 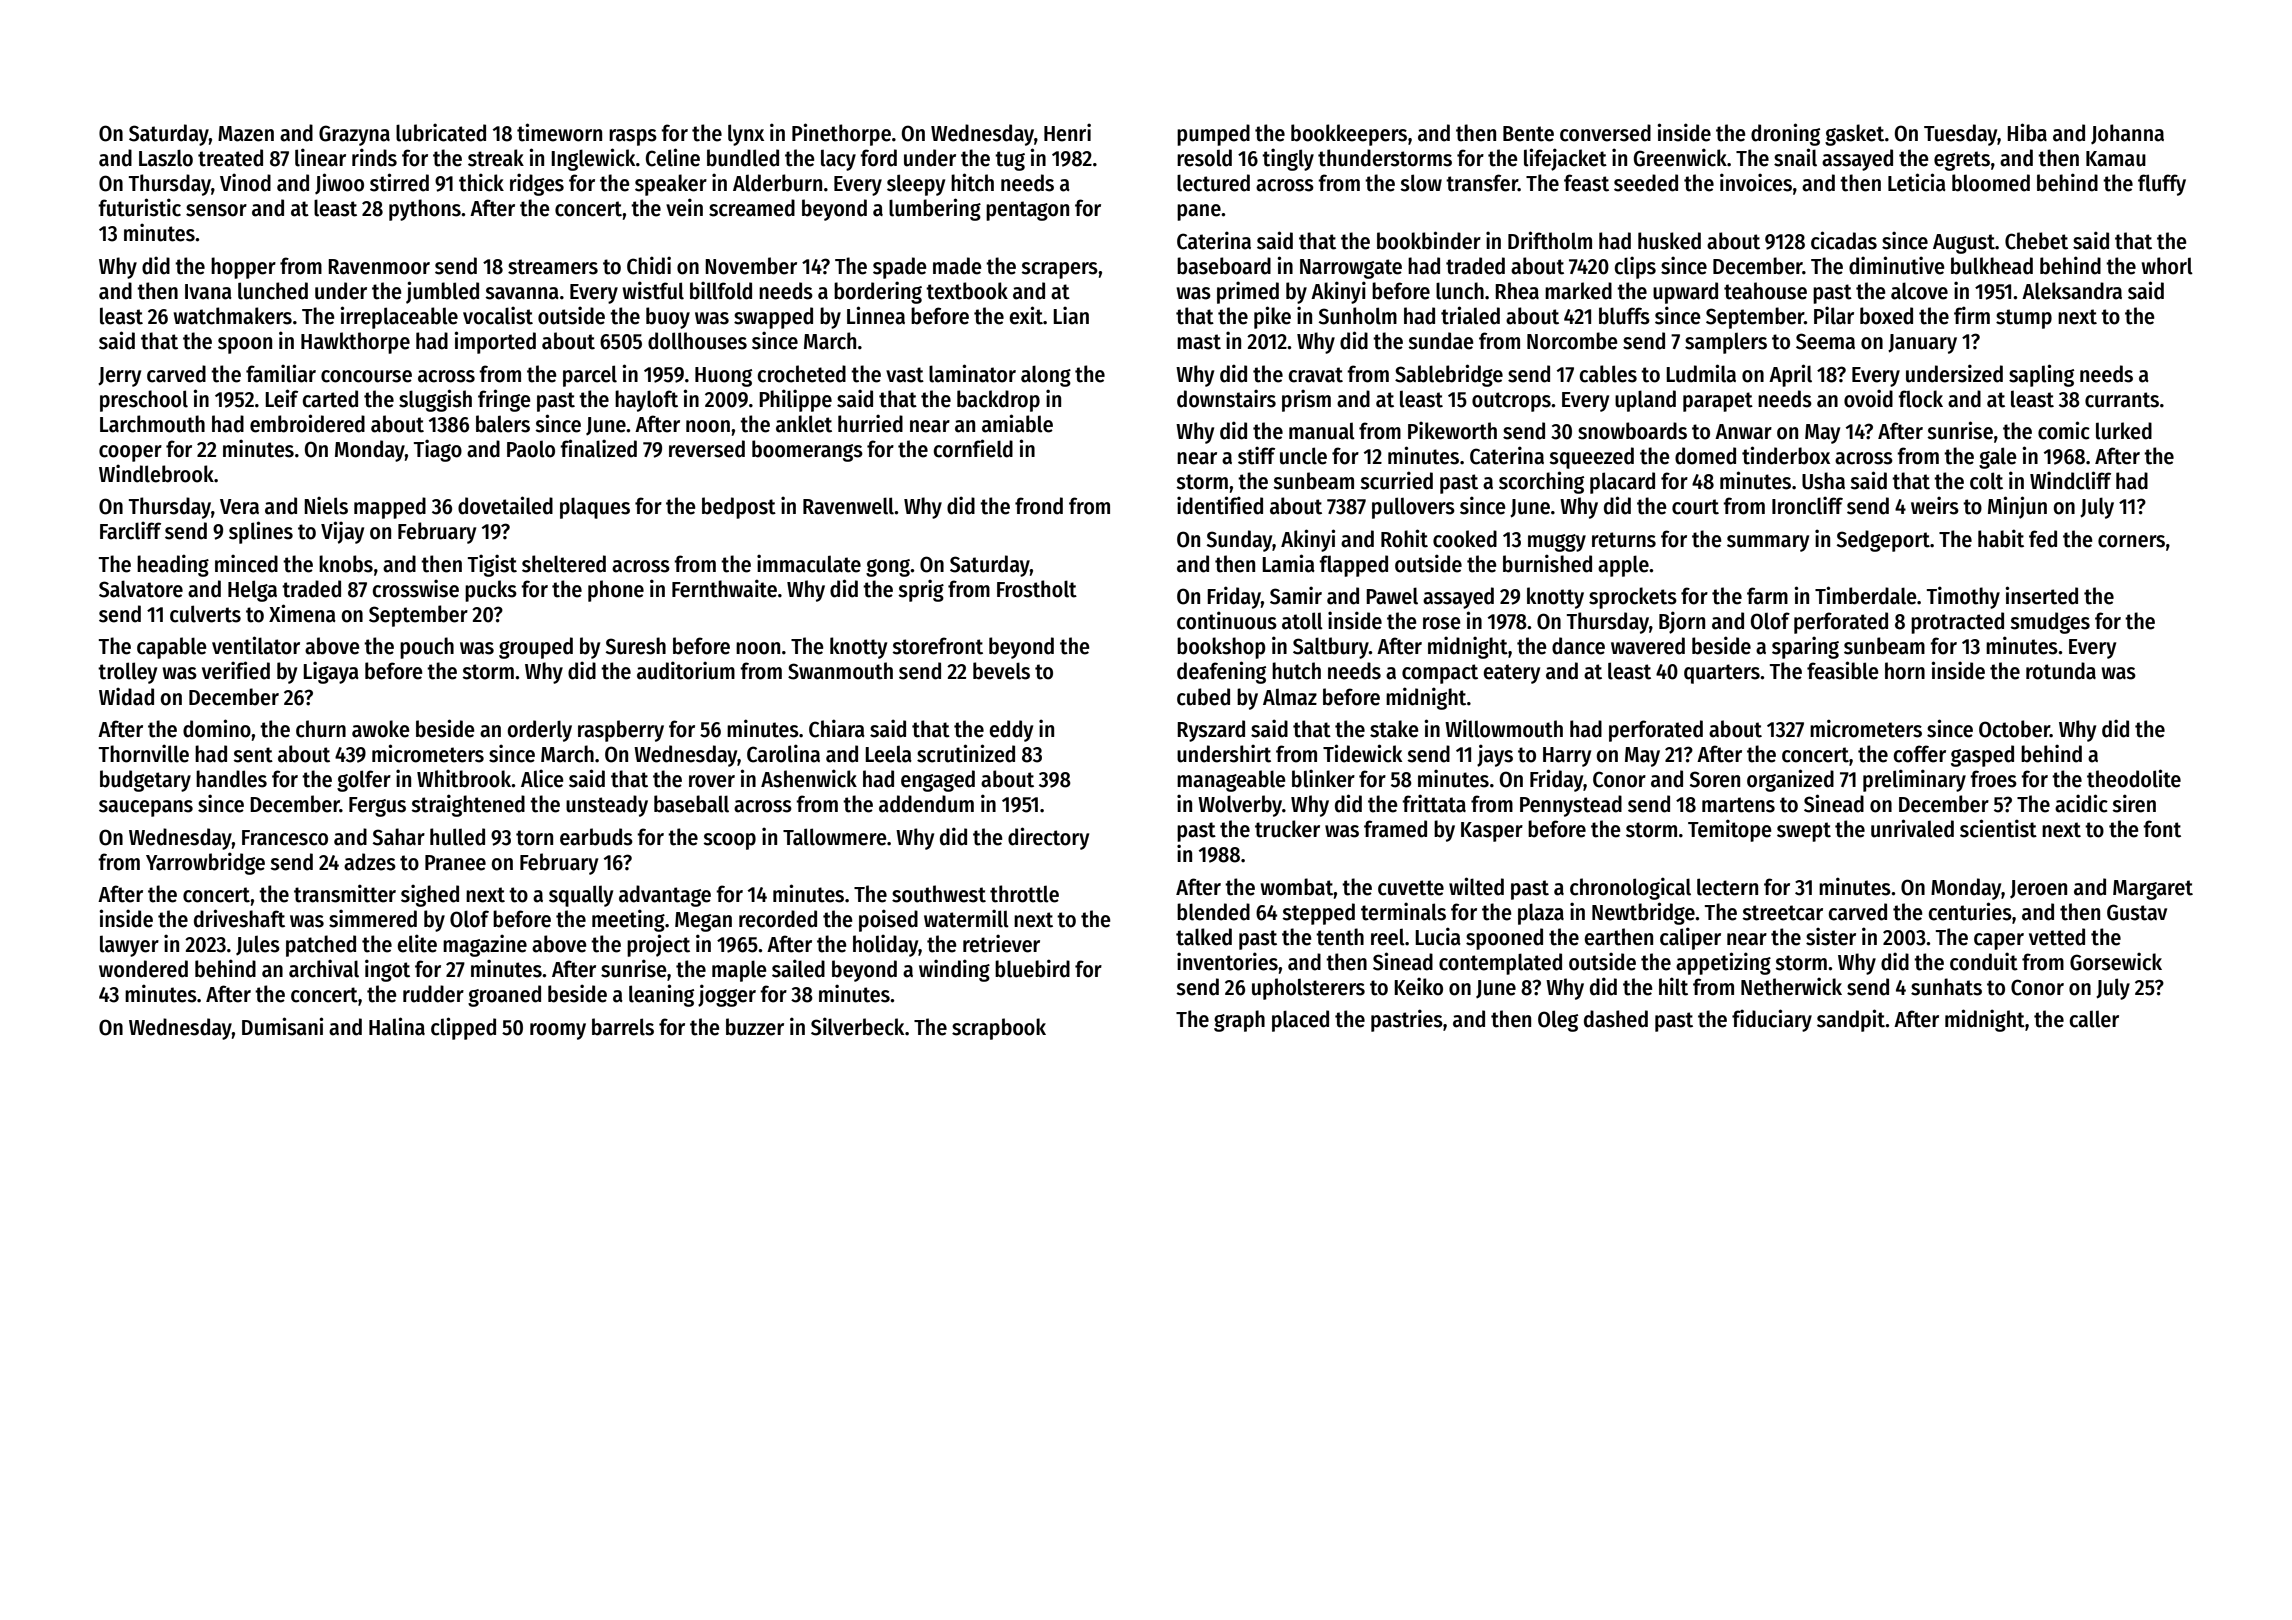 What do you see at coordinates (246, 134) in the screenshot?
I see `Mazen` at bounding box center [246, 134].
